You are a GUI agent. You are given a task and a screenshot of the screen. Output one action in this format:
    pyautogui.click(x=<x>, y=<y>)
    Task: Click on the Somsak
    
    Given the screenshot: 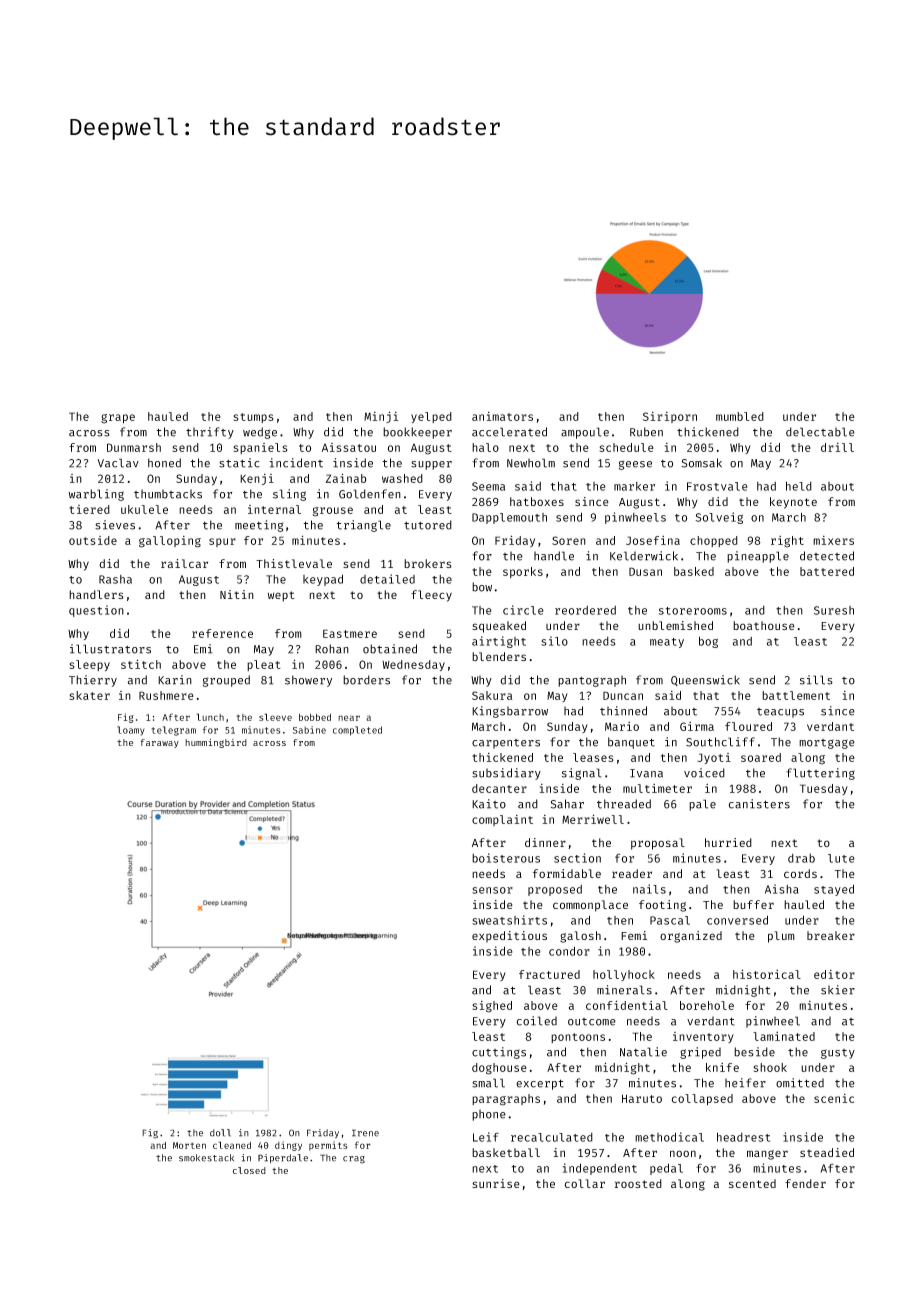 What is the action you would take?
    pyautogui.click(x=701, y=463)
